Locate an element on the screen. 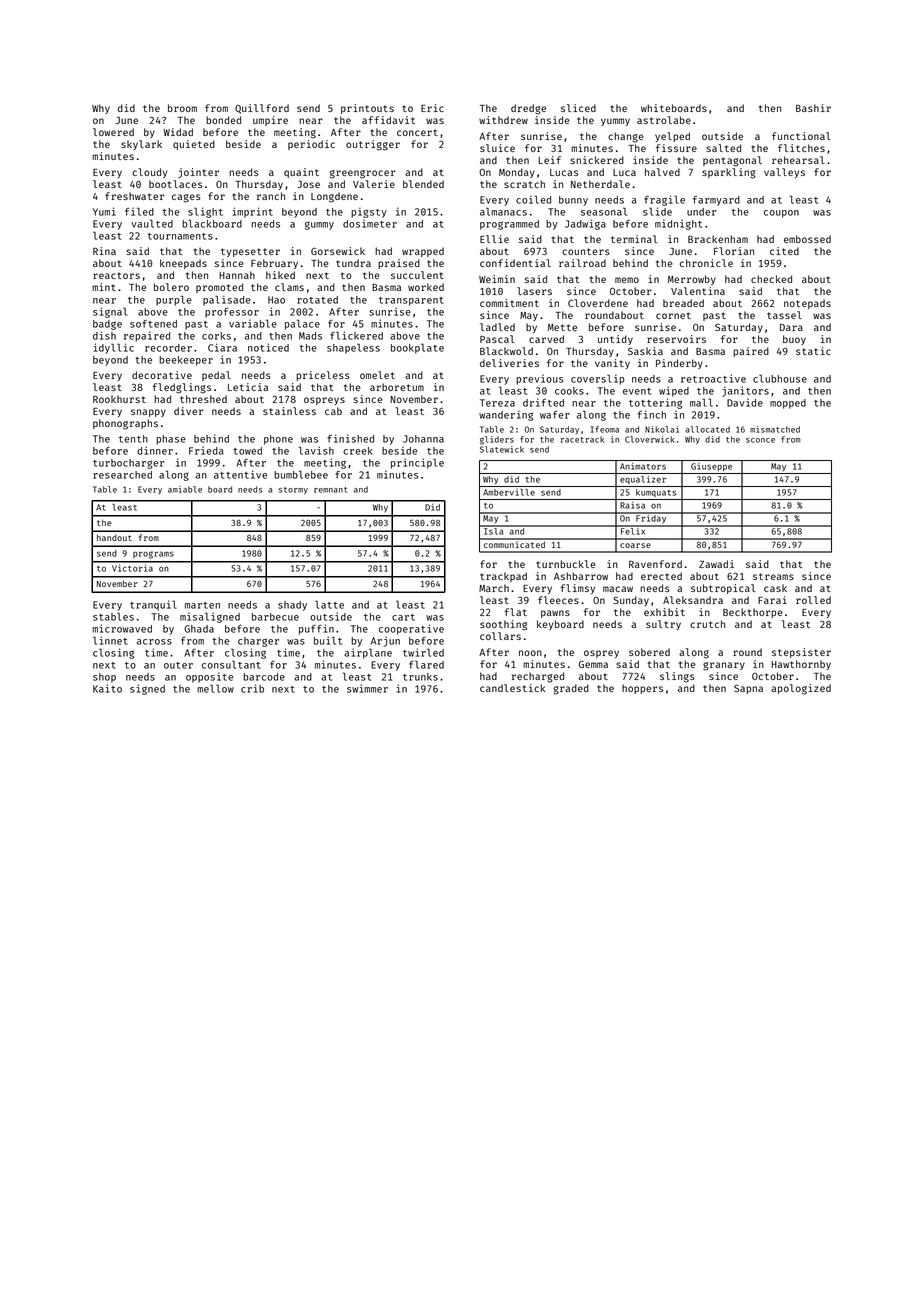 The width and height of the screenshot is (924, 1308). Brackenham is located at coordinates (718, 239).
